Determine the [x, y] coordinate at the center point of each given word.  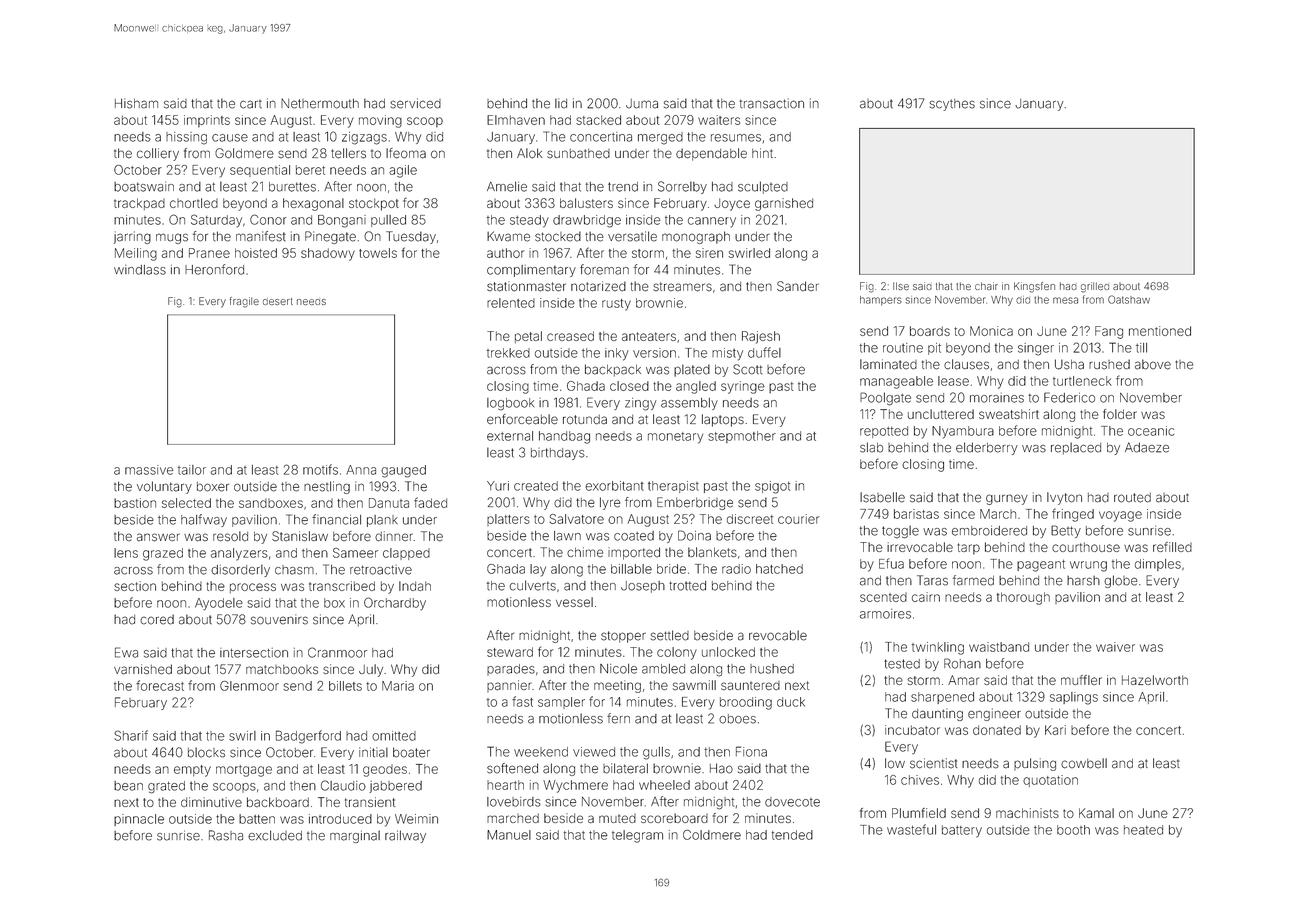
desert [278, 301]
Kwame [508, 236]
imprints [207, 121]
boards [930, 331]
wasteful [911, 829]
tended [792, 835]
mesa [1065, 300]
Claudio [343, 785]
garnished [784, 204]
